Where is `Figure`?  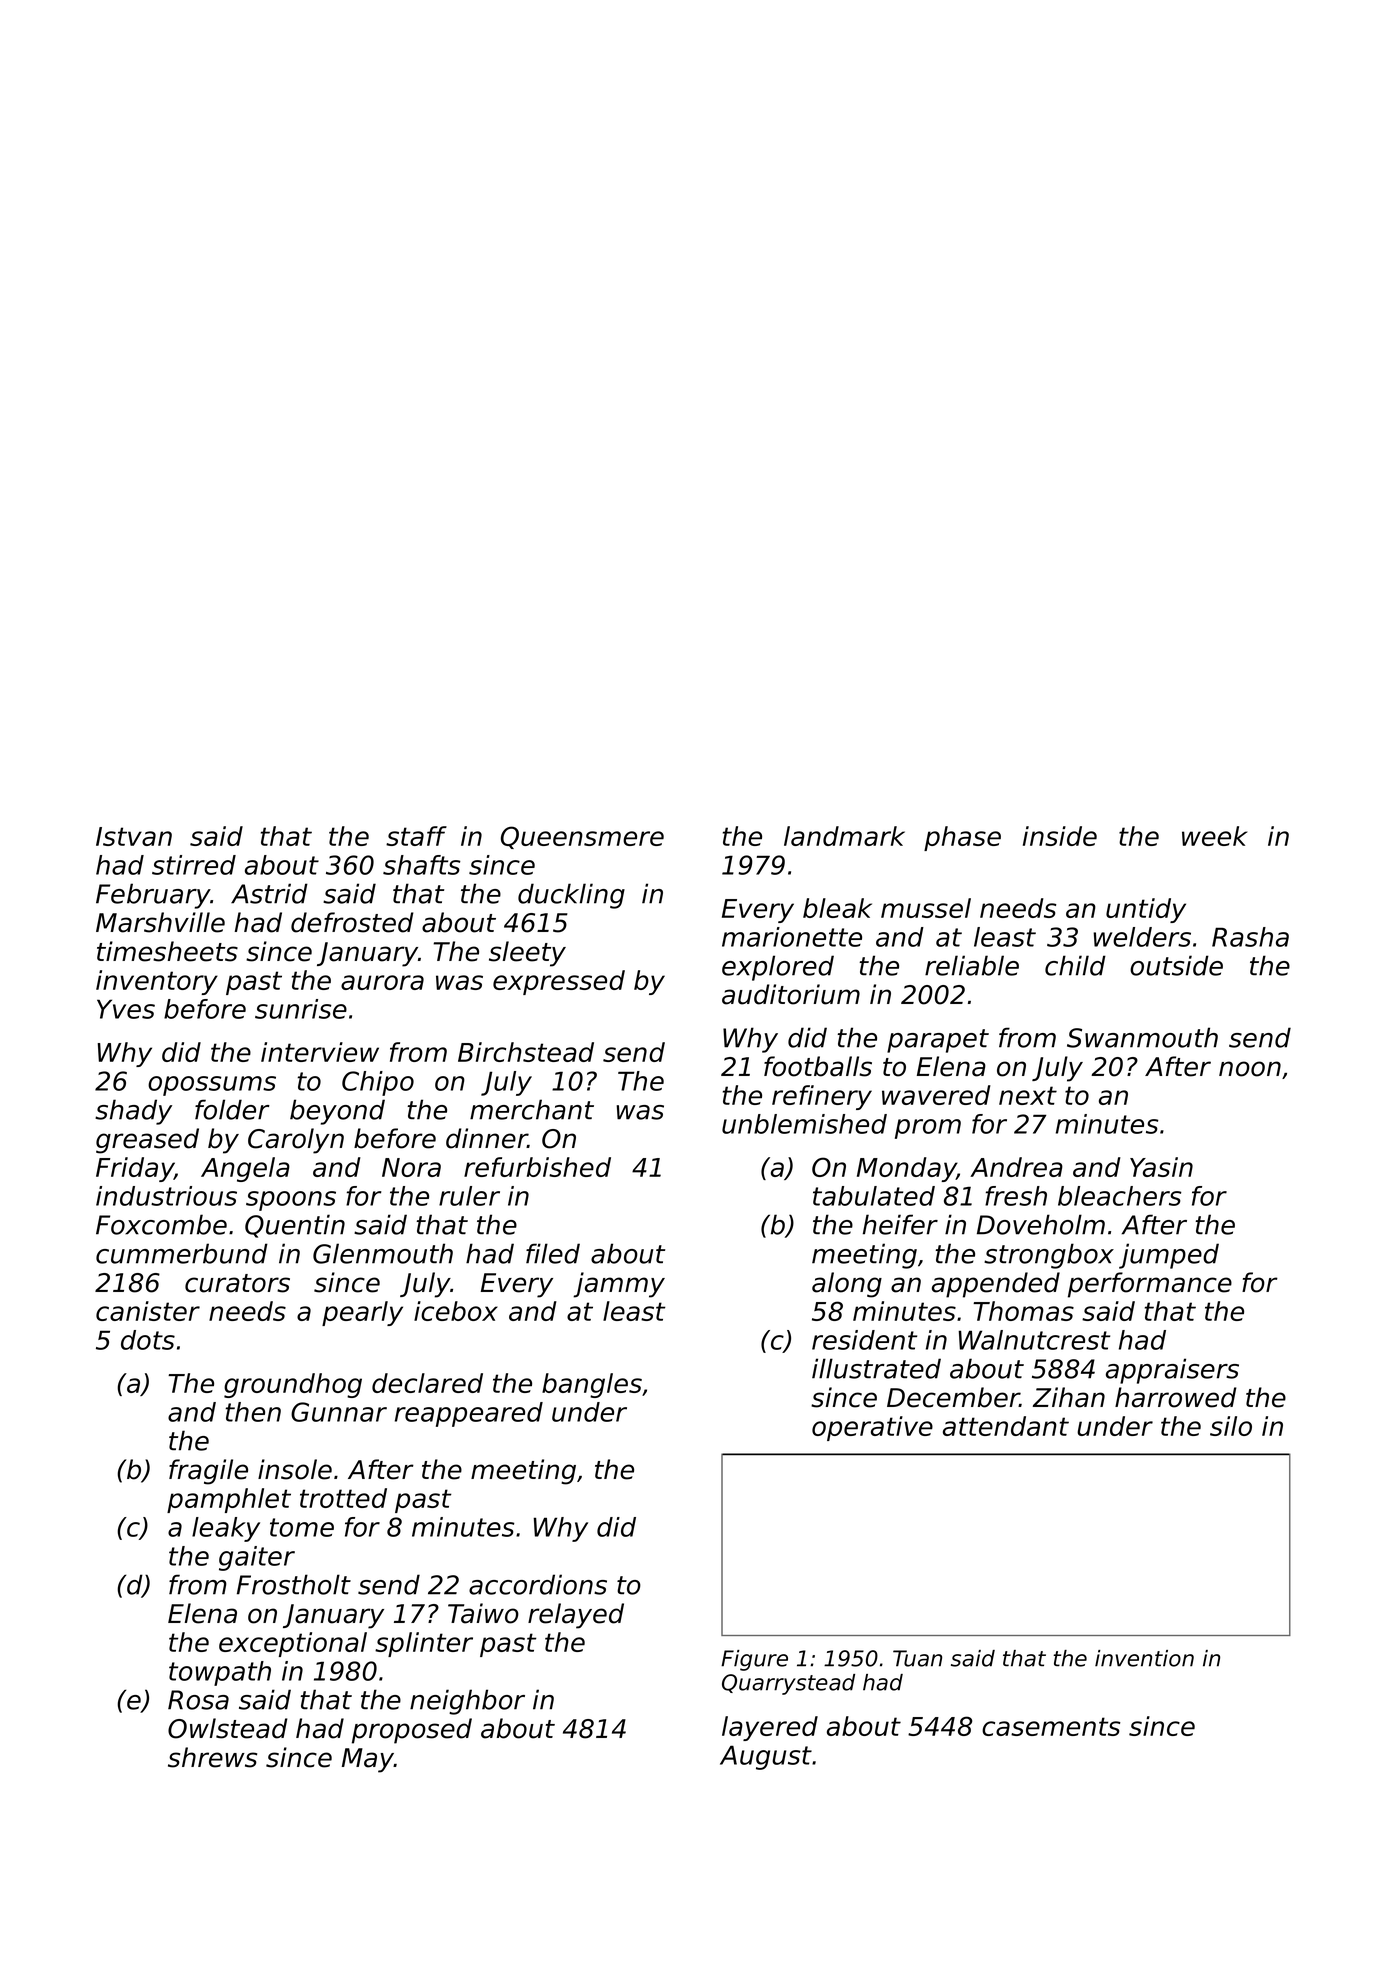 Figure is located at coordinates (754, 1660).
